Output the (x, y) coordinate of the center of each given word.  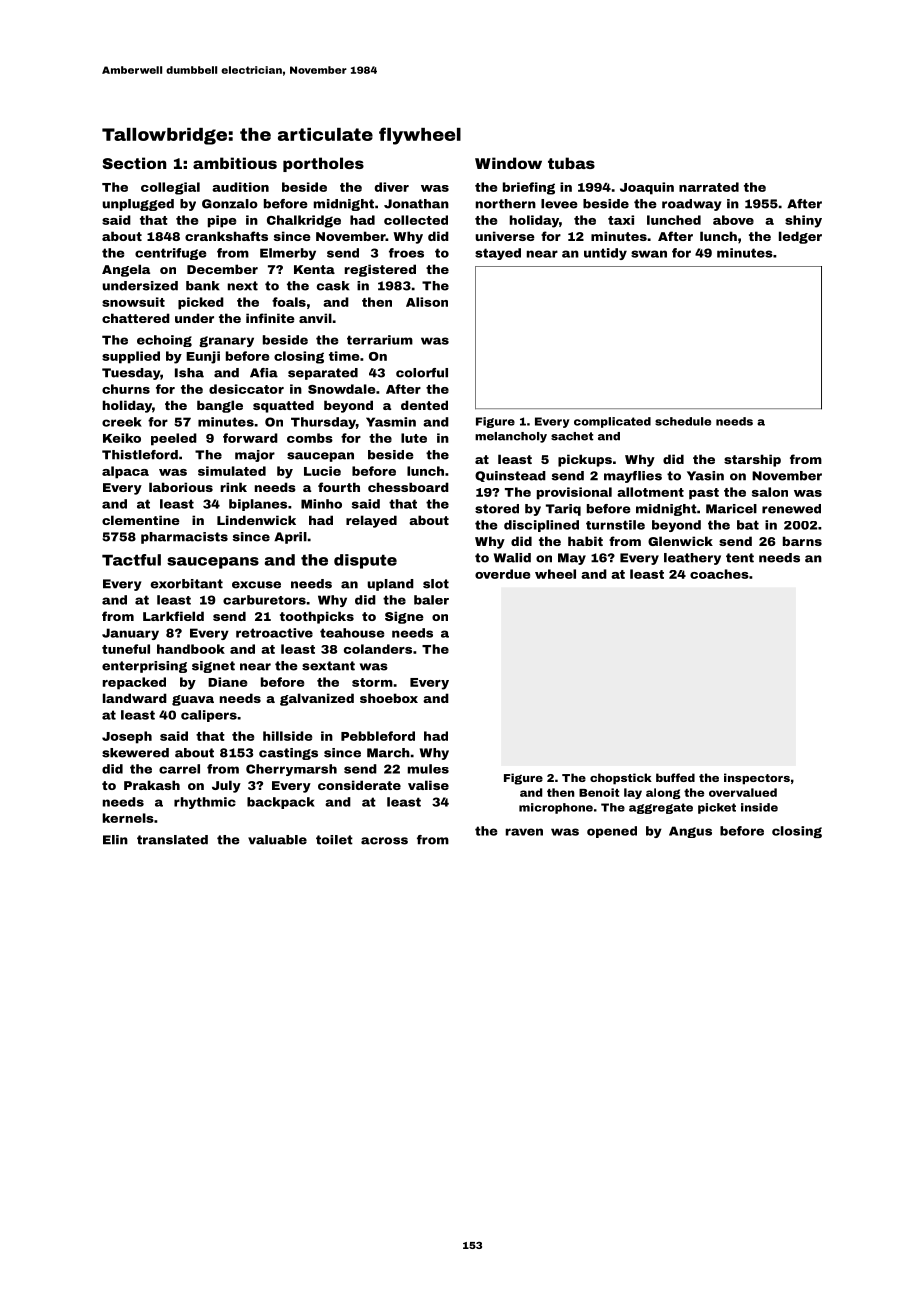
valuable (277, 840)
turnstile (615, 525)
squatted (283, 406)
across (384, 841)
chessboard (408, 487)
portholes (323, 164)
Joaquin (647, 188)
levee (559, 204)
